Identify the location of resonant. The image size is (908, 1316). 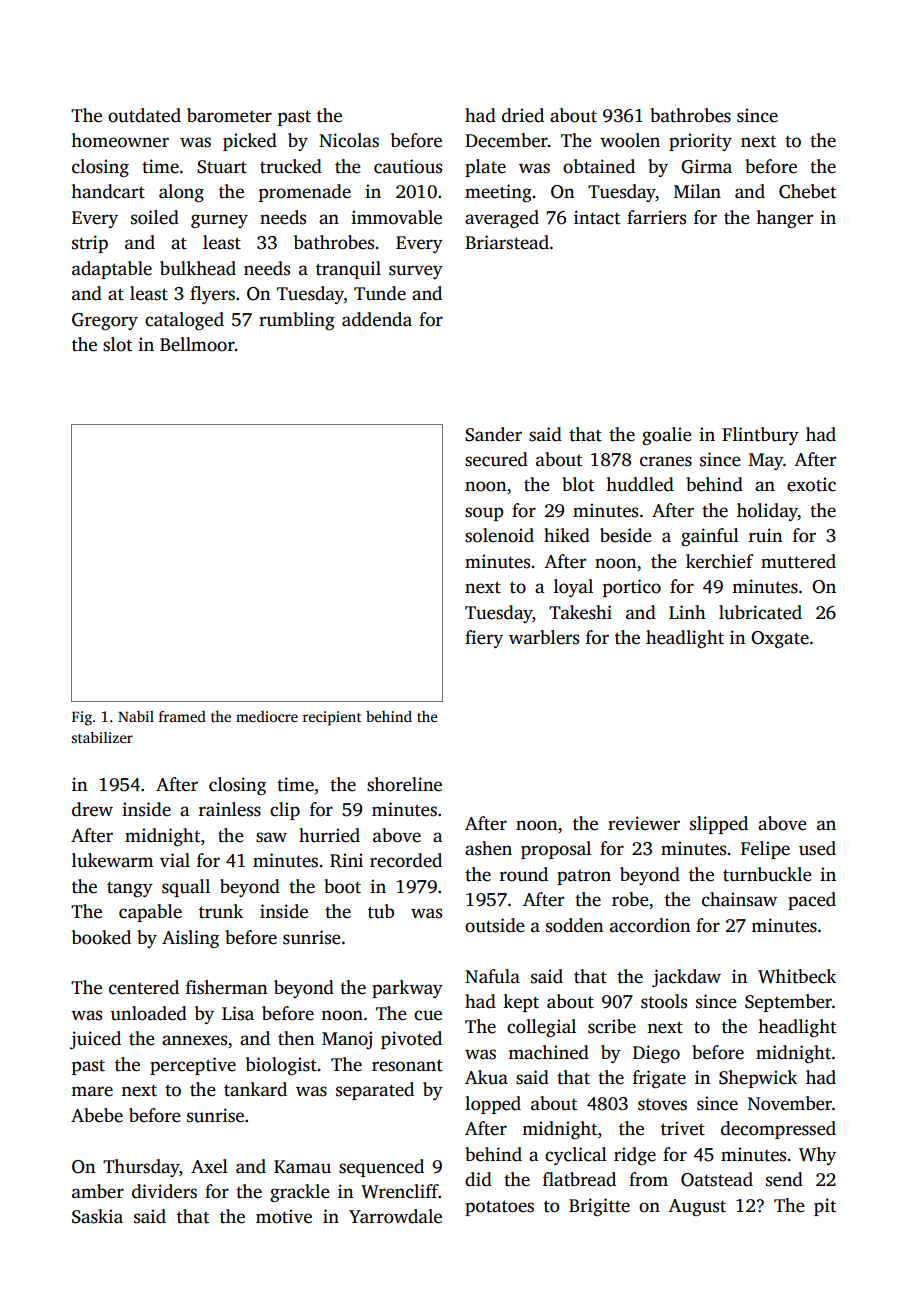
(407, 1065).
